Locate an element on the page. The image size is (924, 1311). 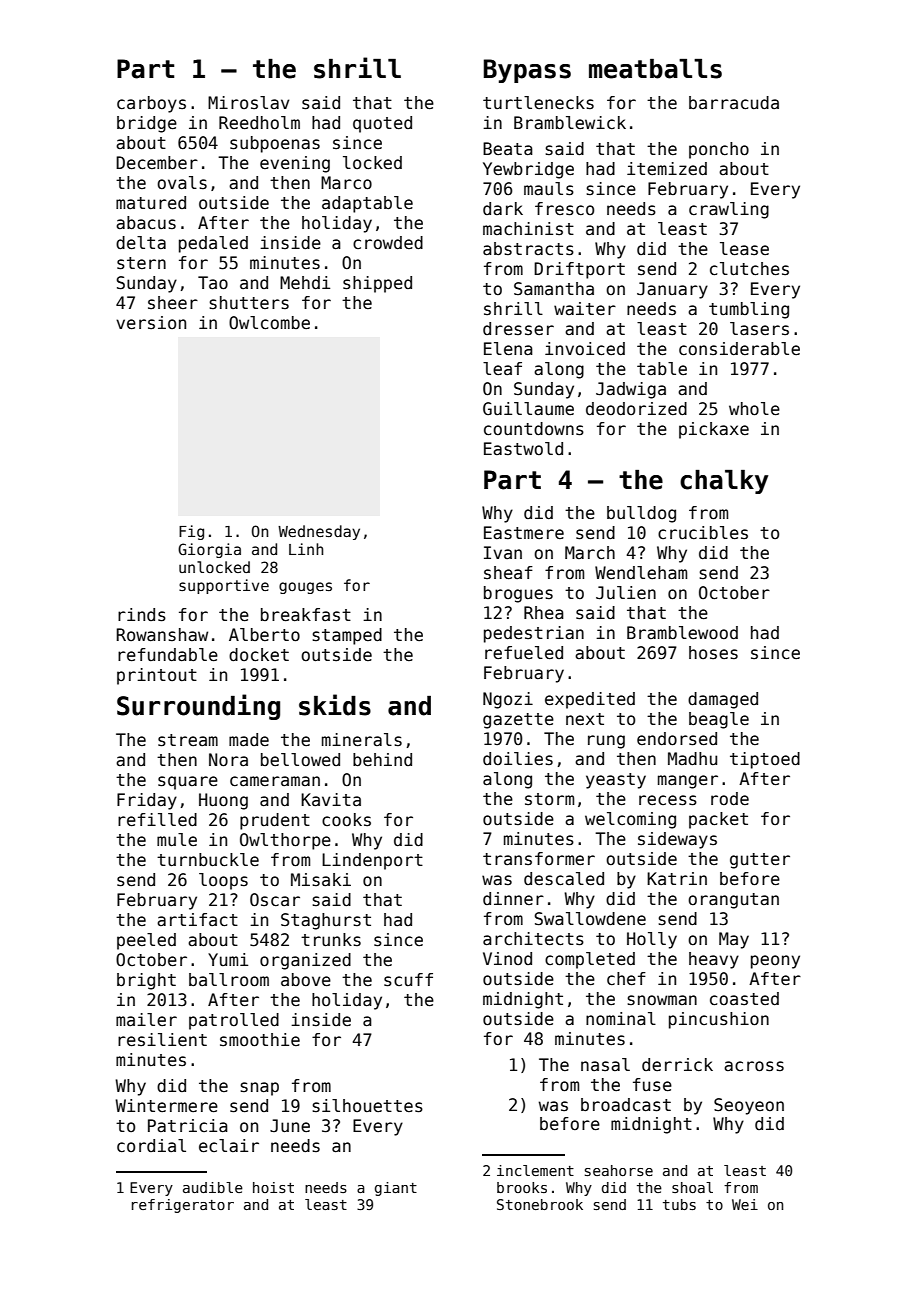
carboys is located at coordinates (151, 104).
